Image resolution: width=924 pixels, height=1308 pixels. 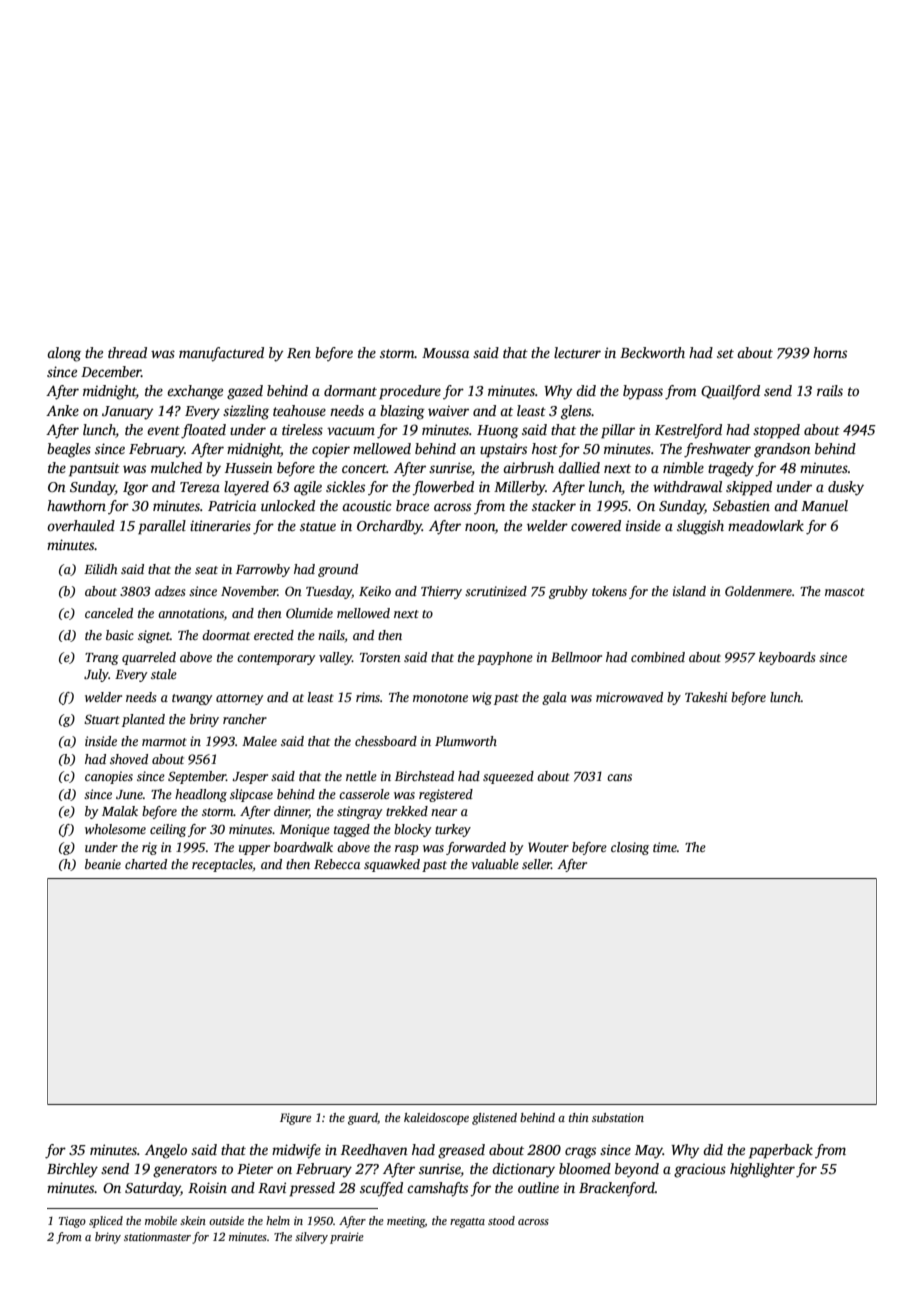 What do you see at coordinates (245, 719) in the page?
I see `rancher` at bounding box center [245, 719].
